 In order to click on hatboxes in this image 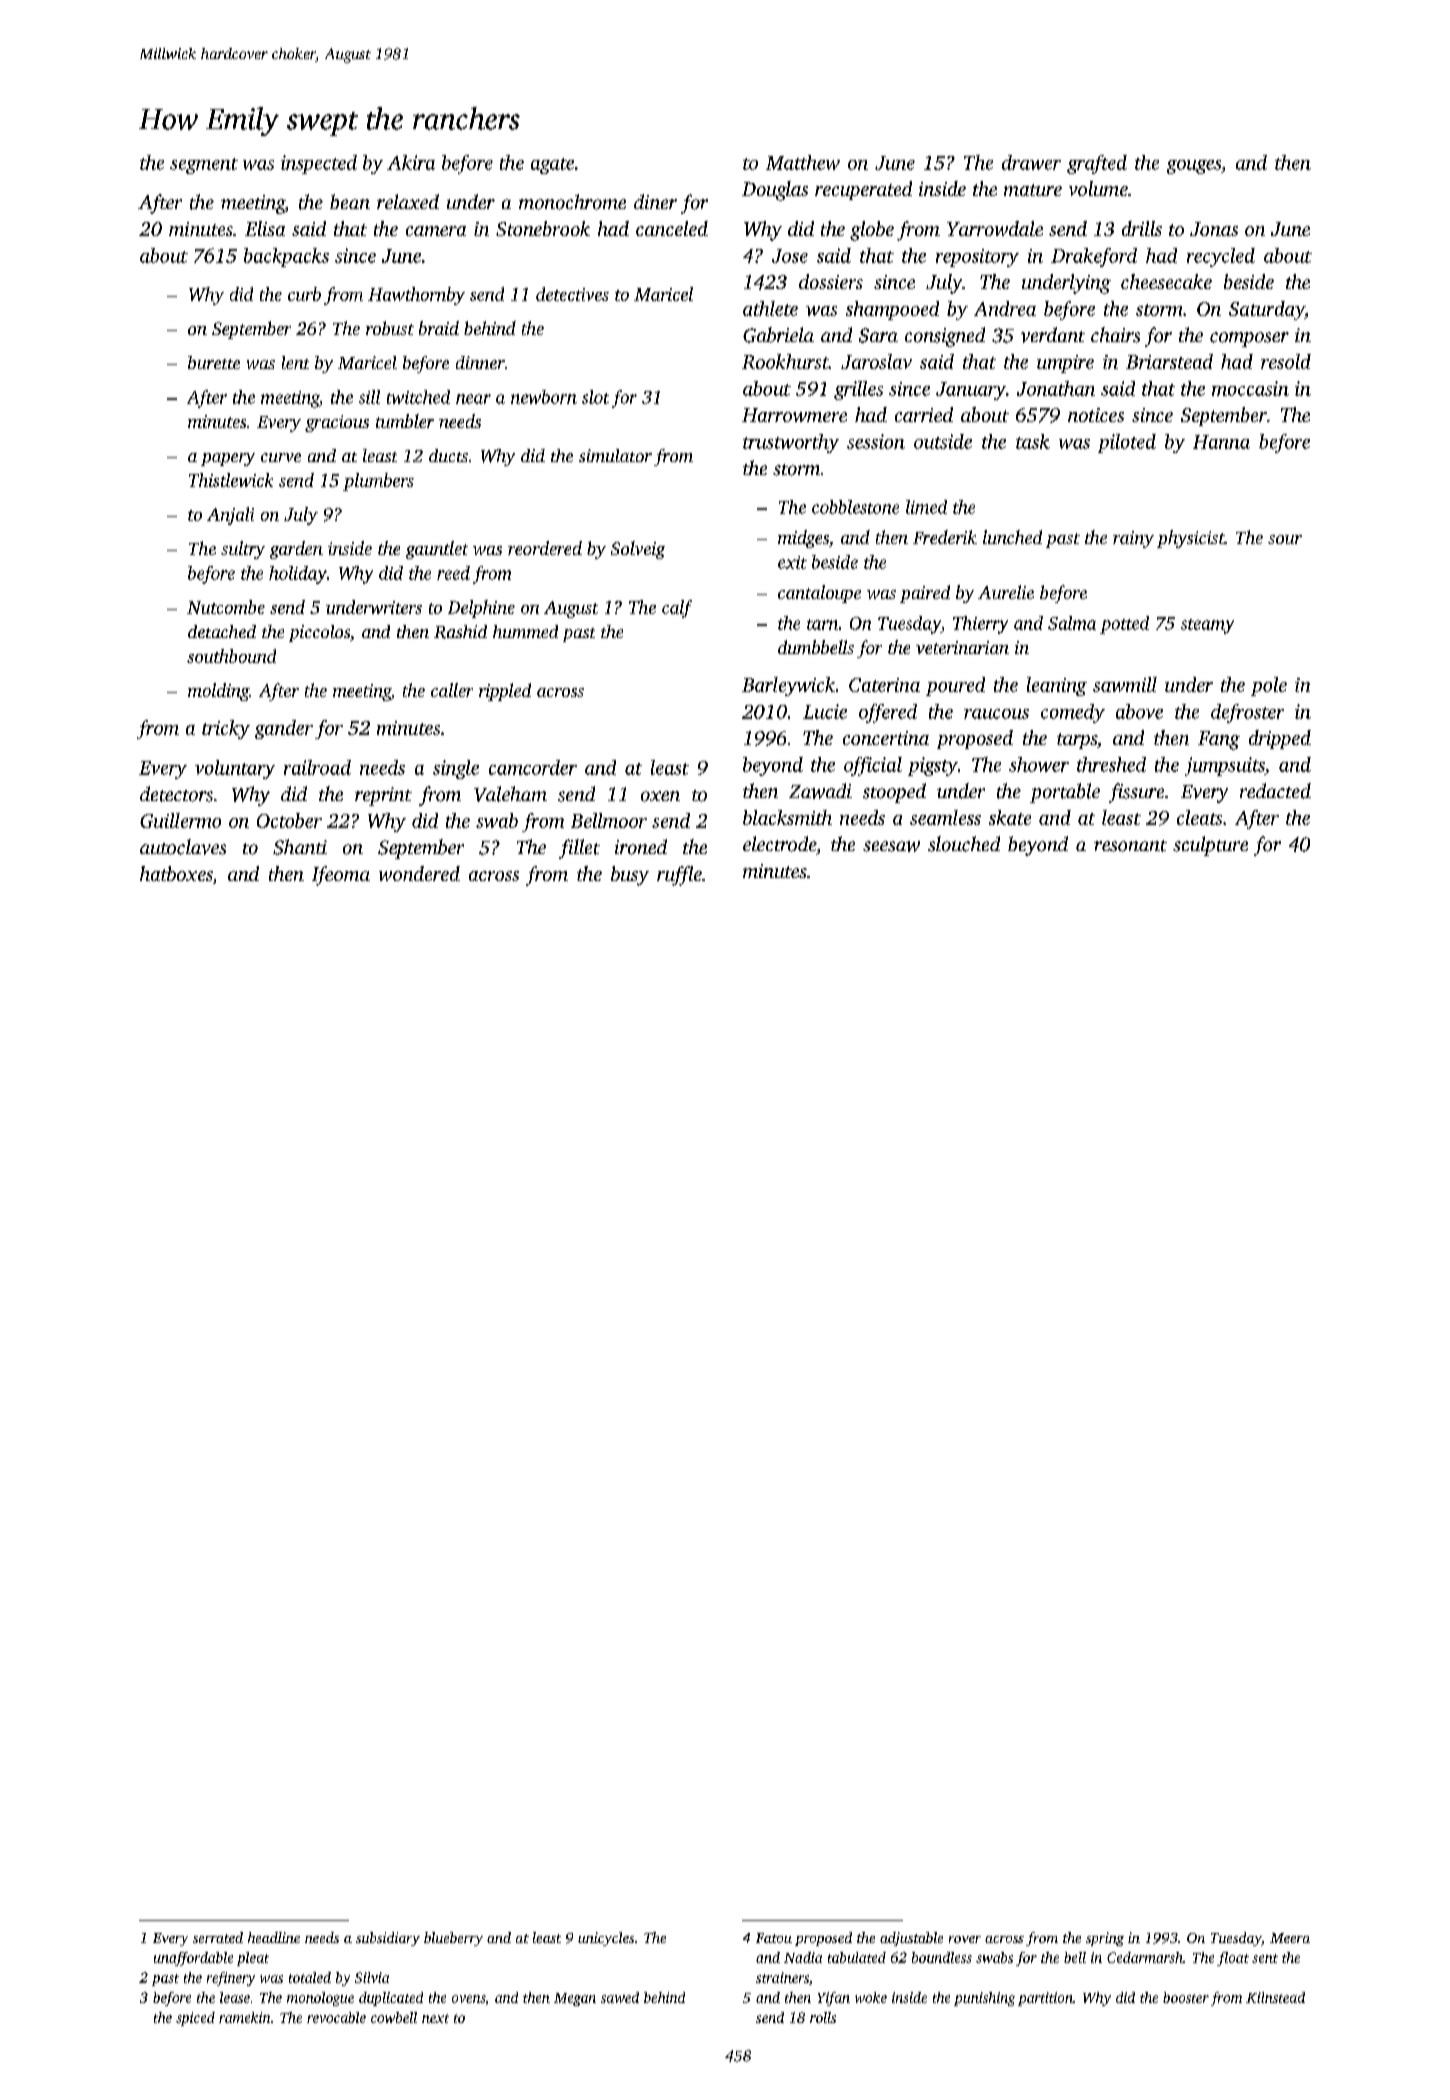, I will do `click(176, 873)`.
